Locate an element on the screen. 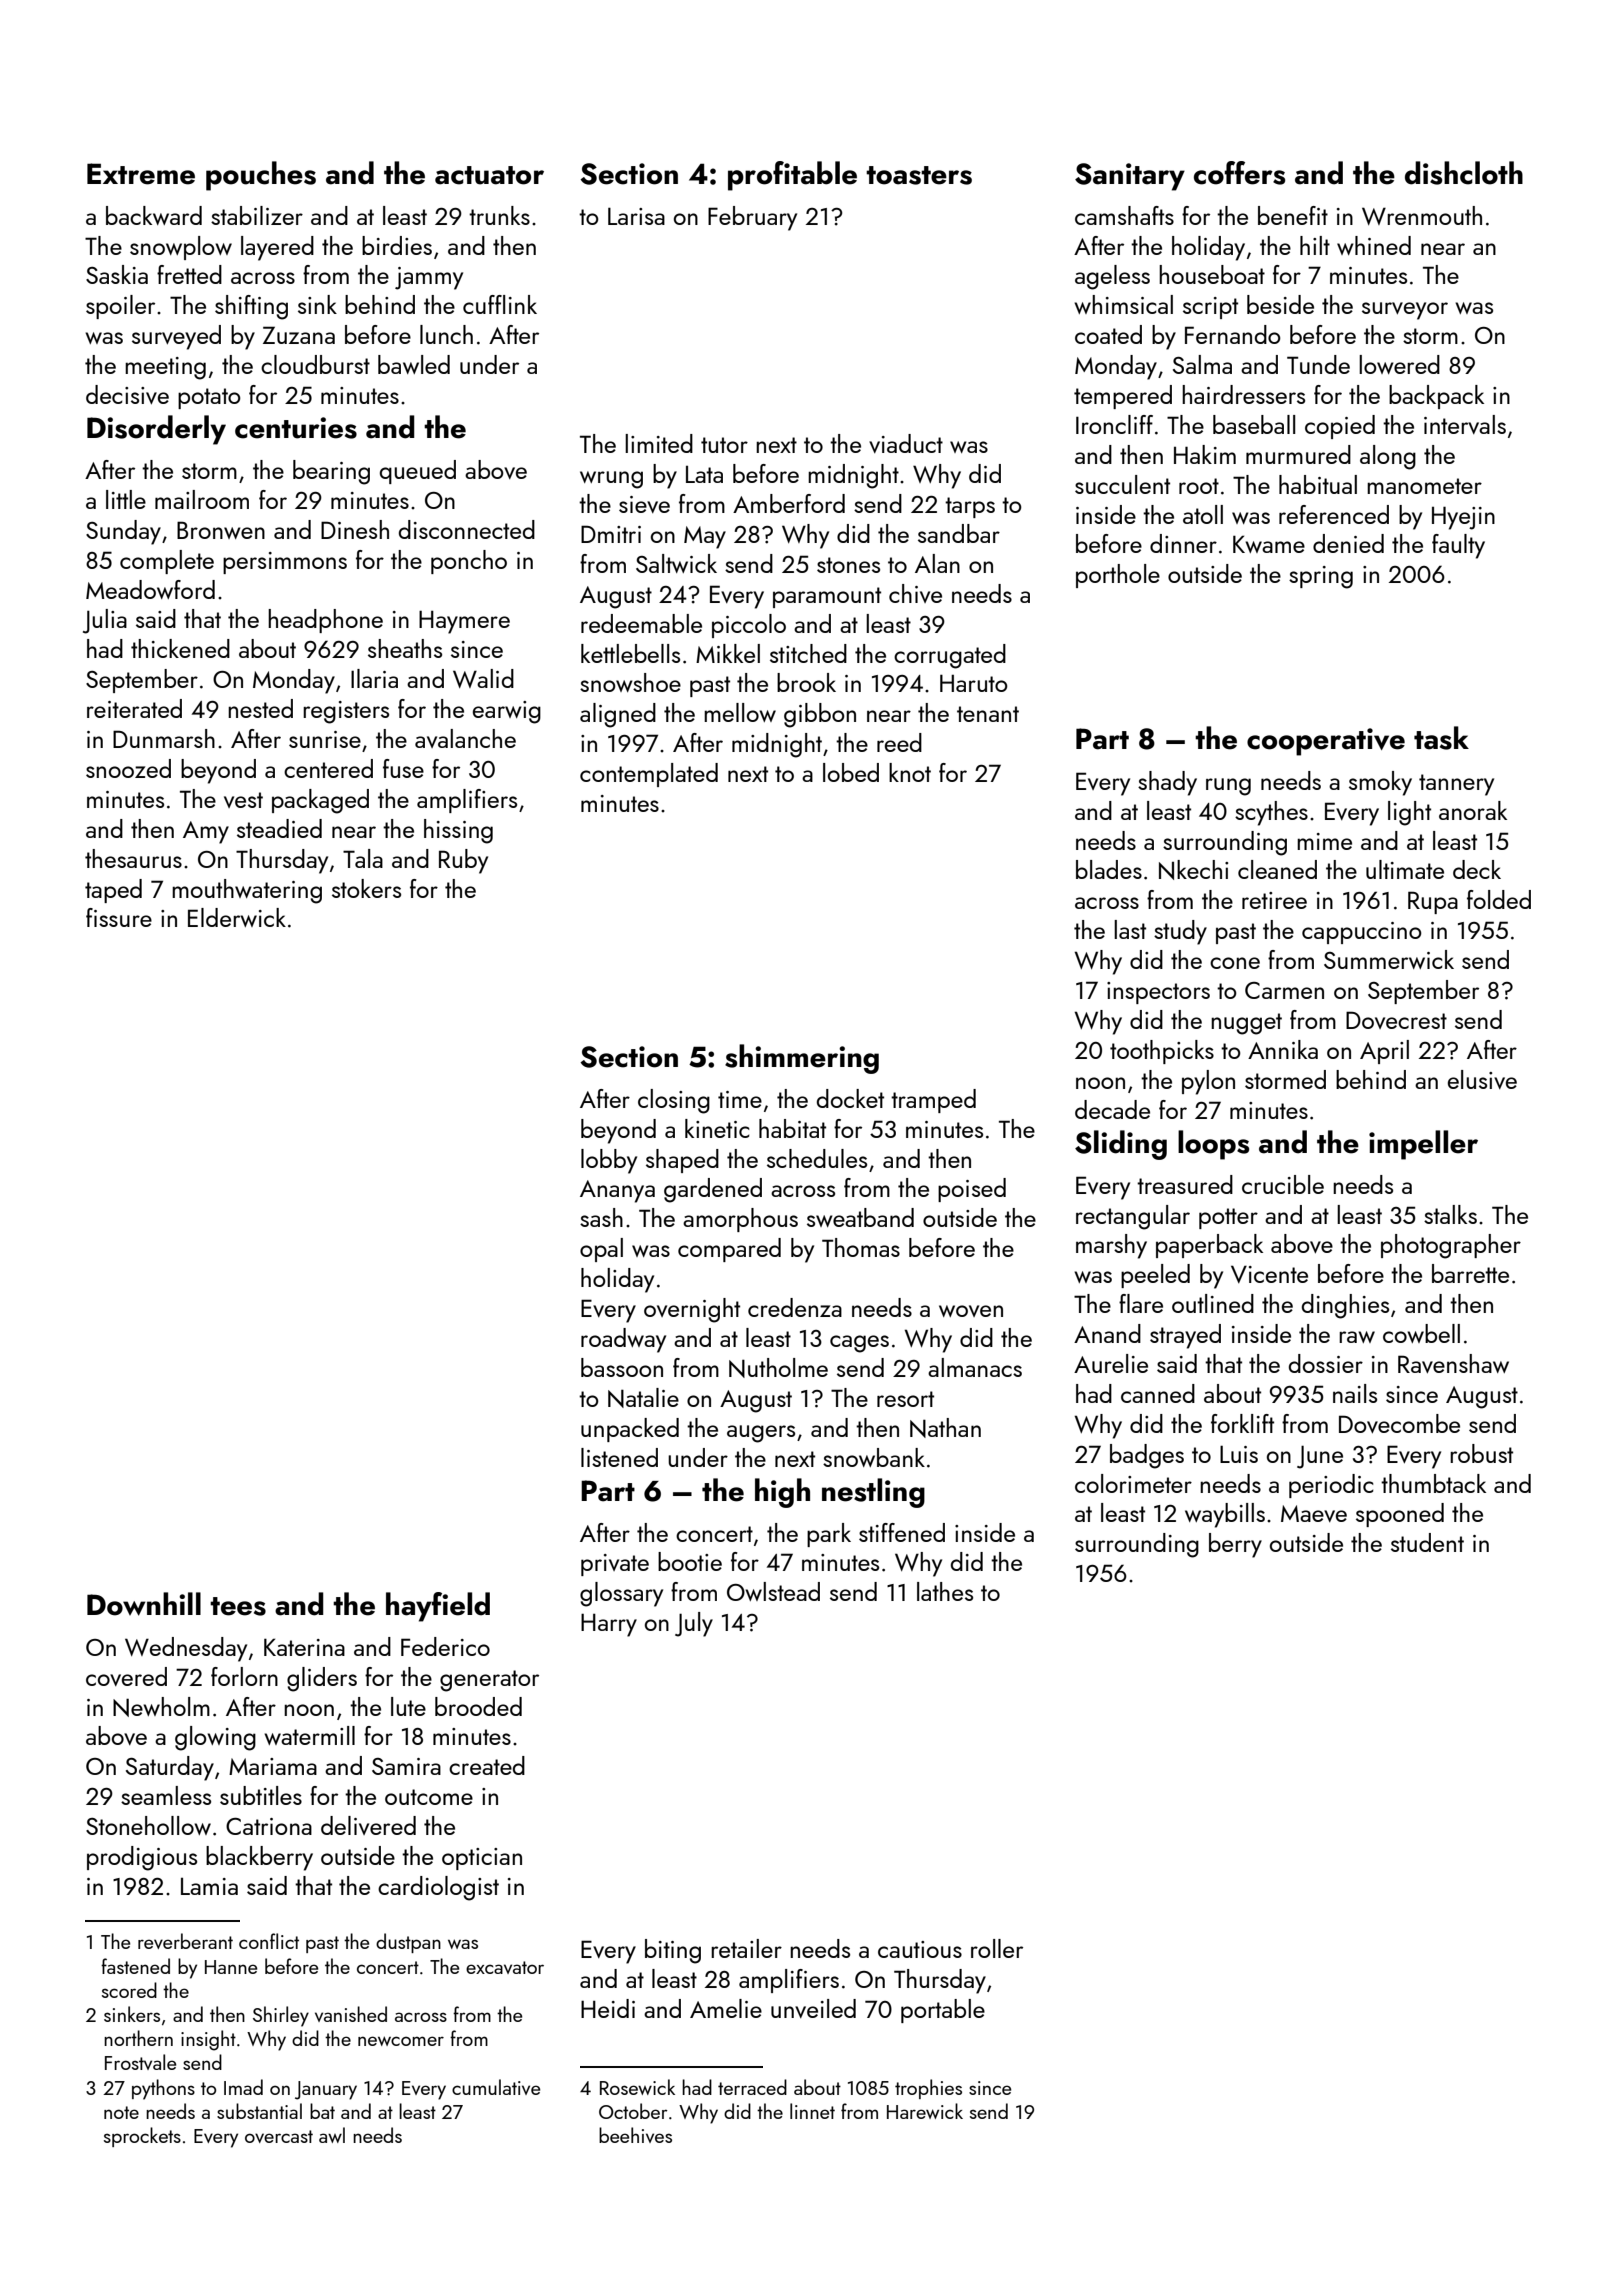  Nathan is located at coordinates (945, 1428).
